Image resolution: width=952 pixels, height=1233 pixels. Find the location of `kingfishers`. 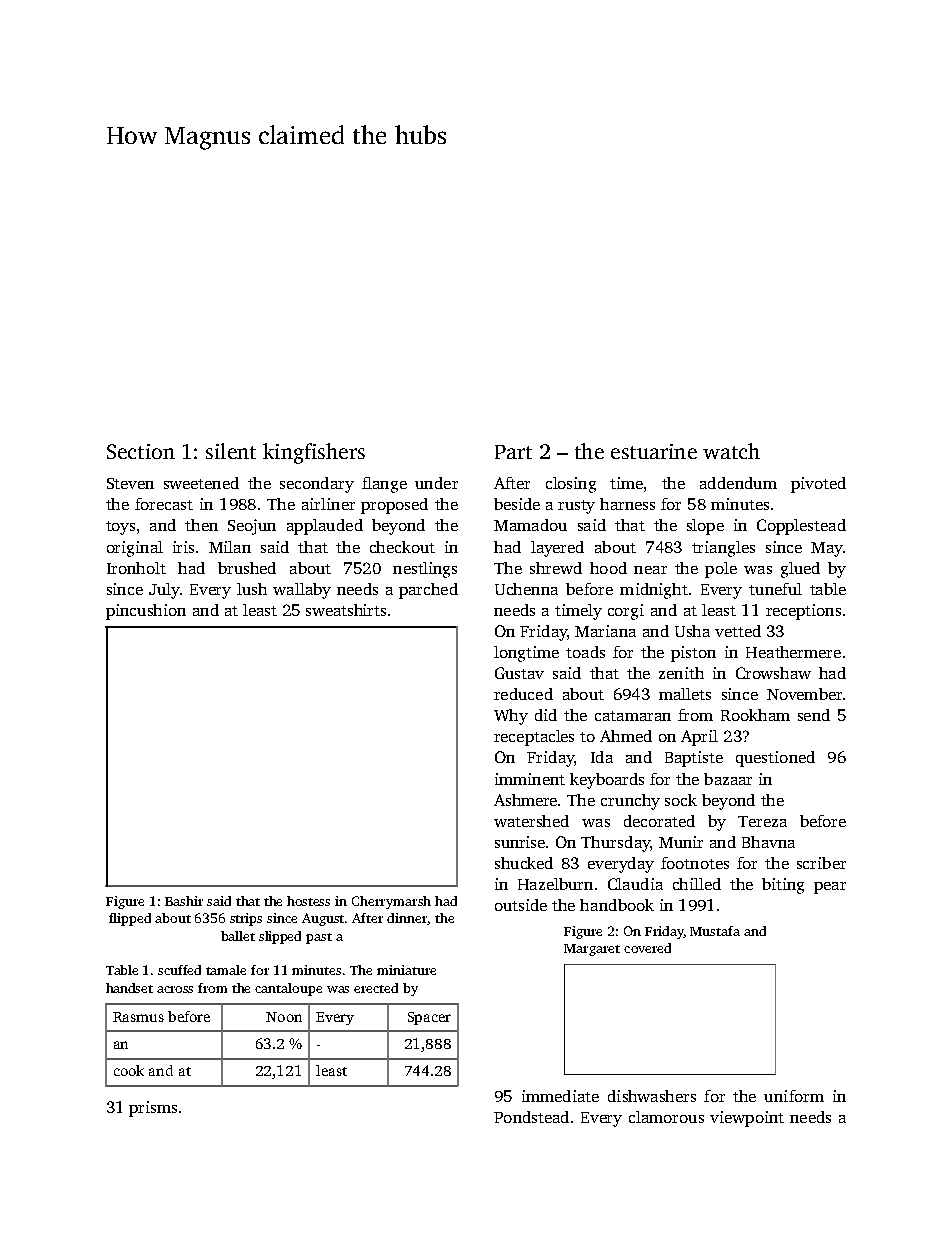

kingfishers is located at coordinates (314, 453).
